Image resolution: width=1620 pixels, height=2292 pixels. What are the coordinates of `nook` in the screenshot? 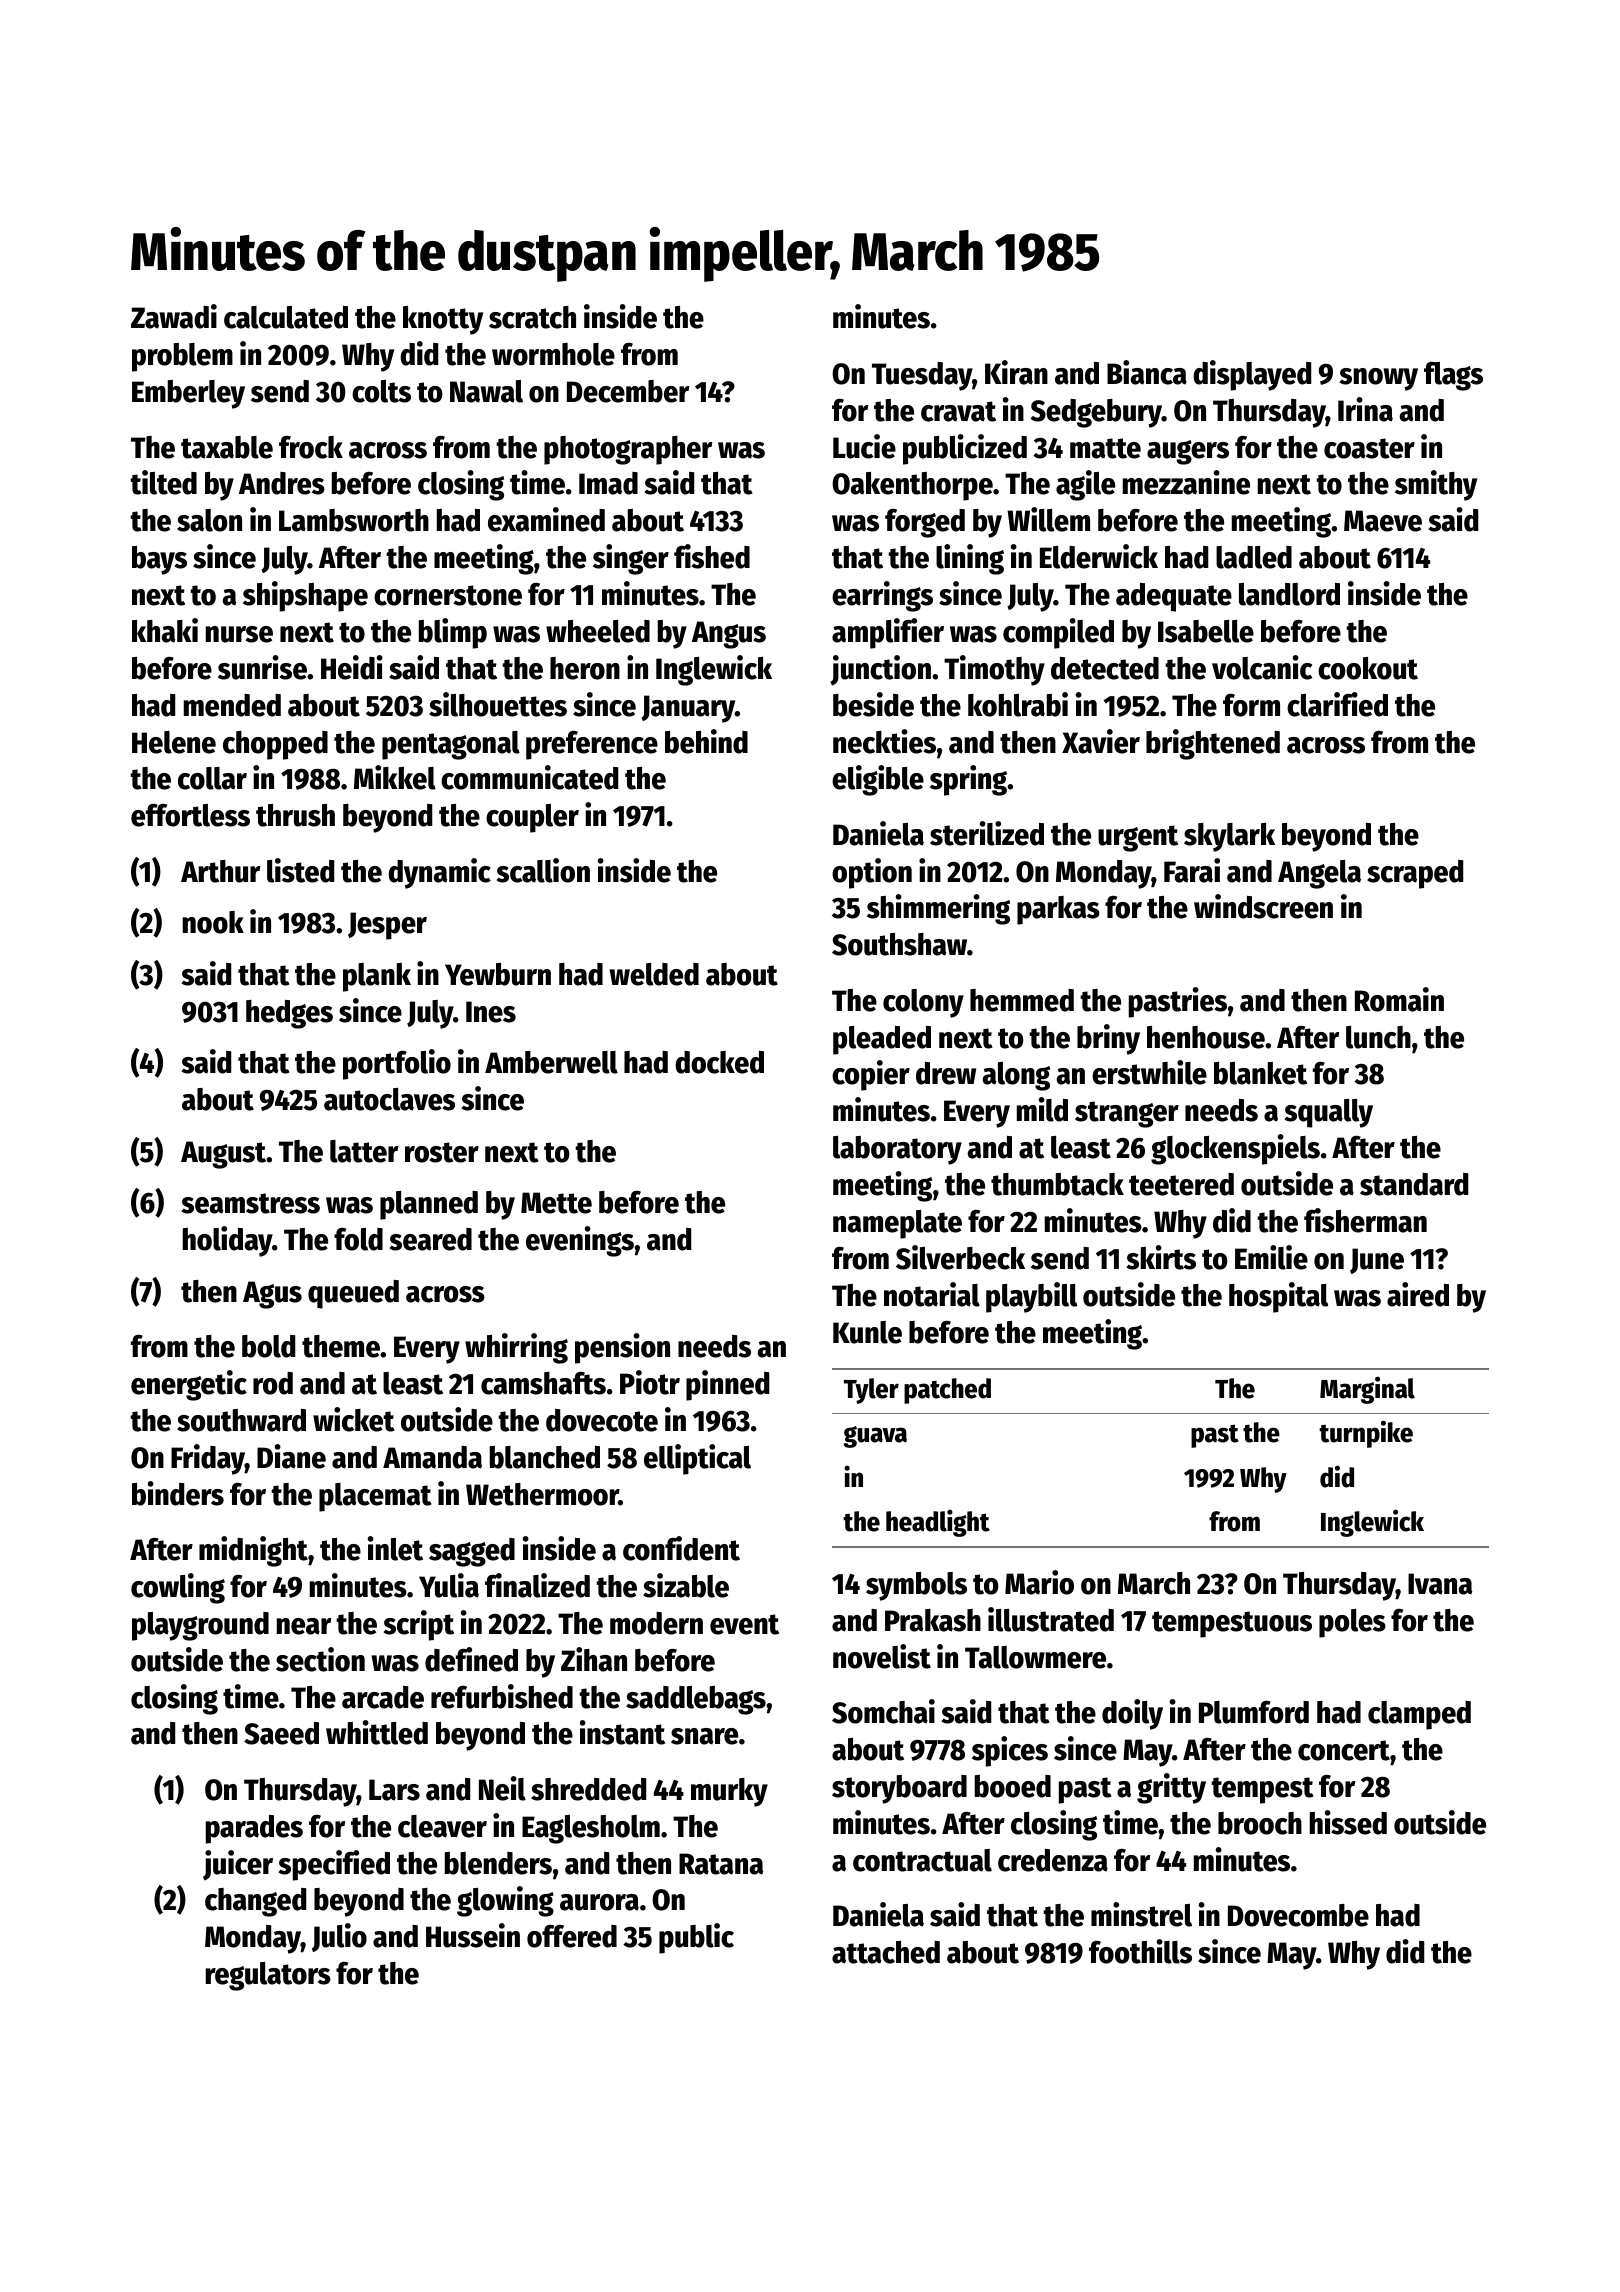 It's located at (213, 922).
